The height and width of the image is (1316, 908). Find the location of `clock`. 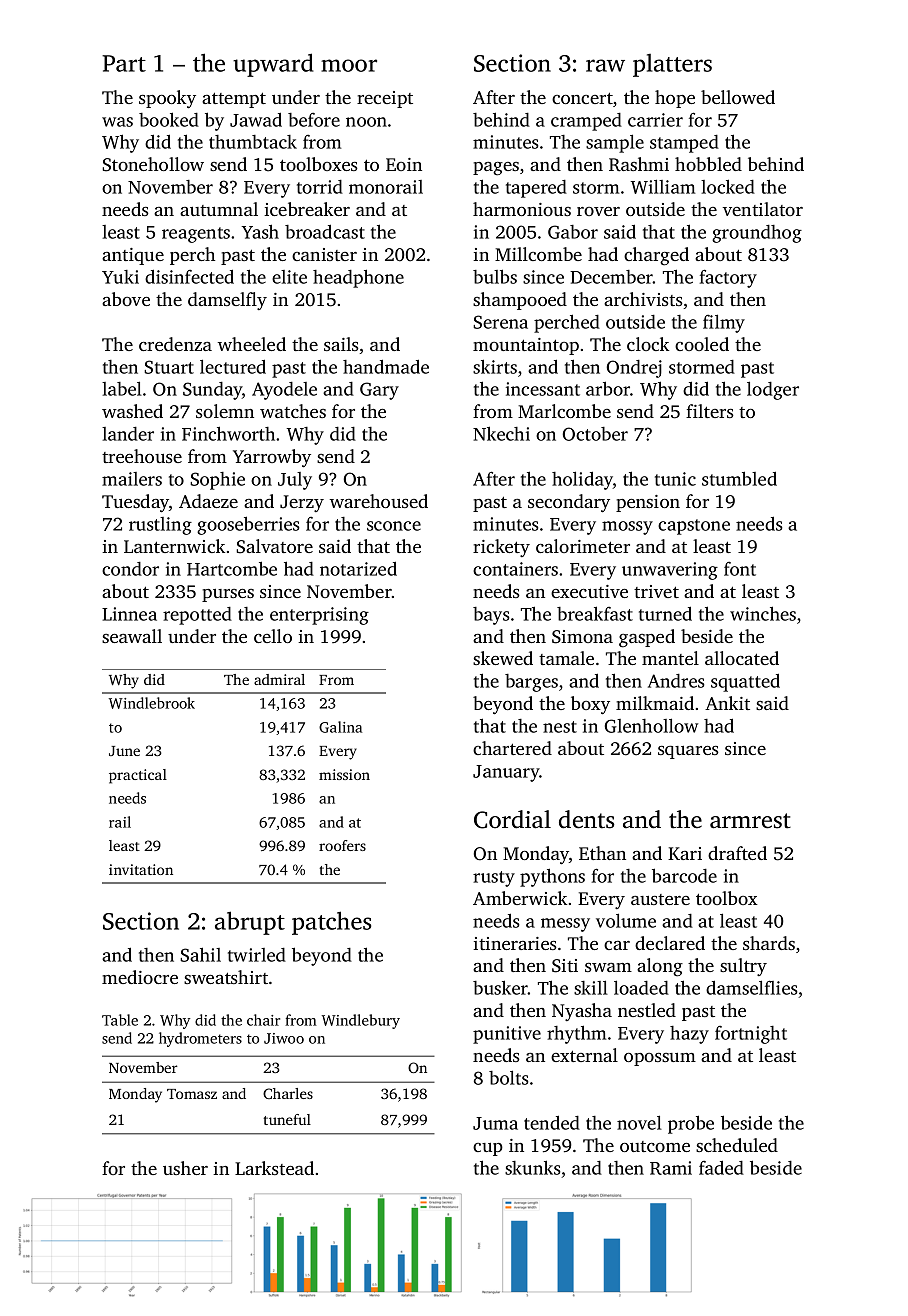

clock is located at coordinates (648, 344).
